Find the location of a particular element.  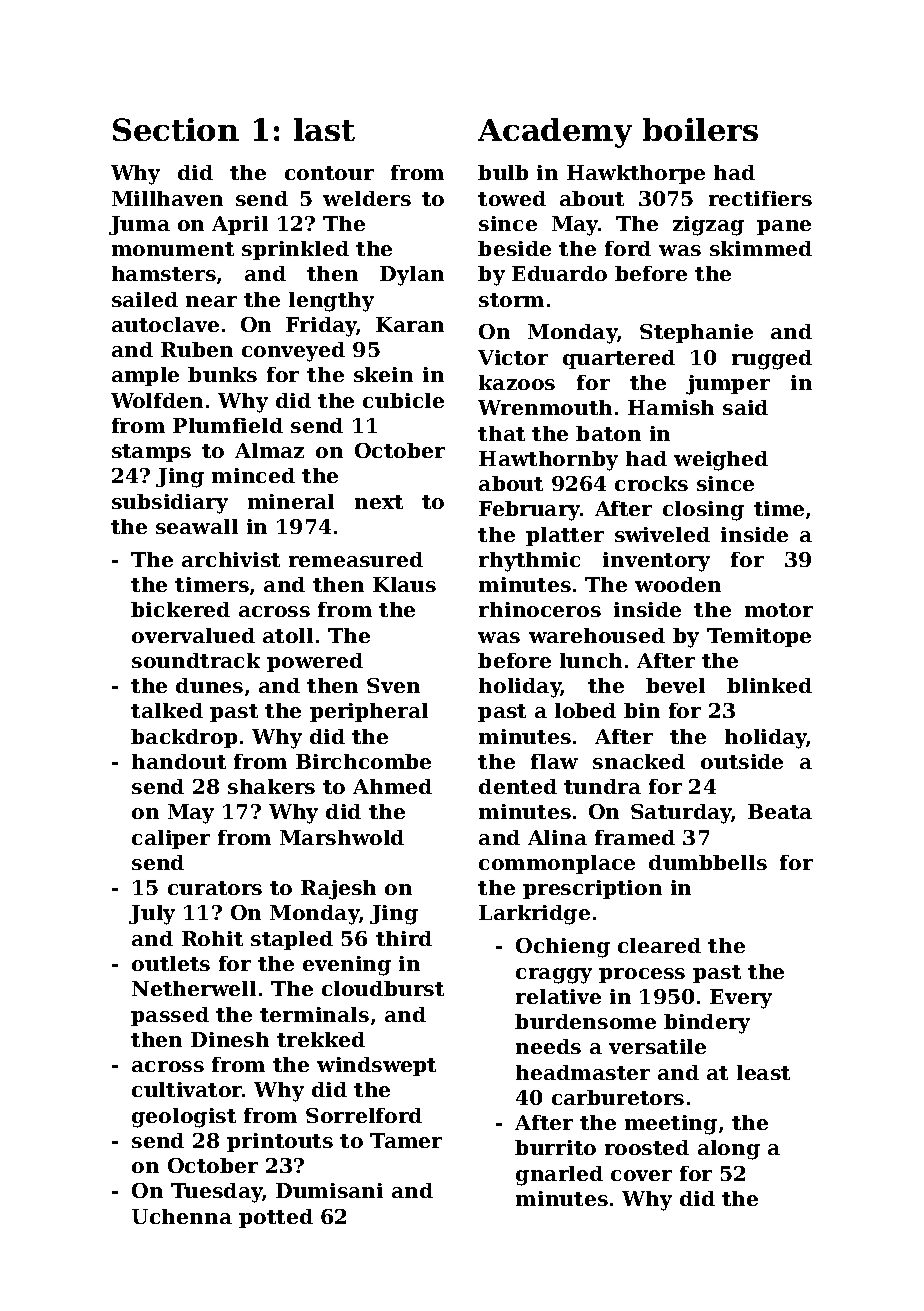

snacked is located at coordinates (639, 761).
